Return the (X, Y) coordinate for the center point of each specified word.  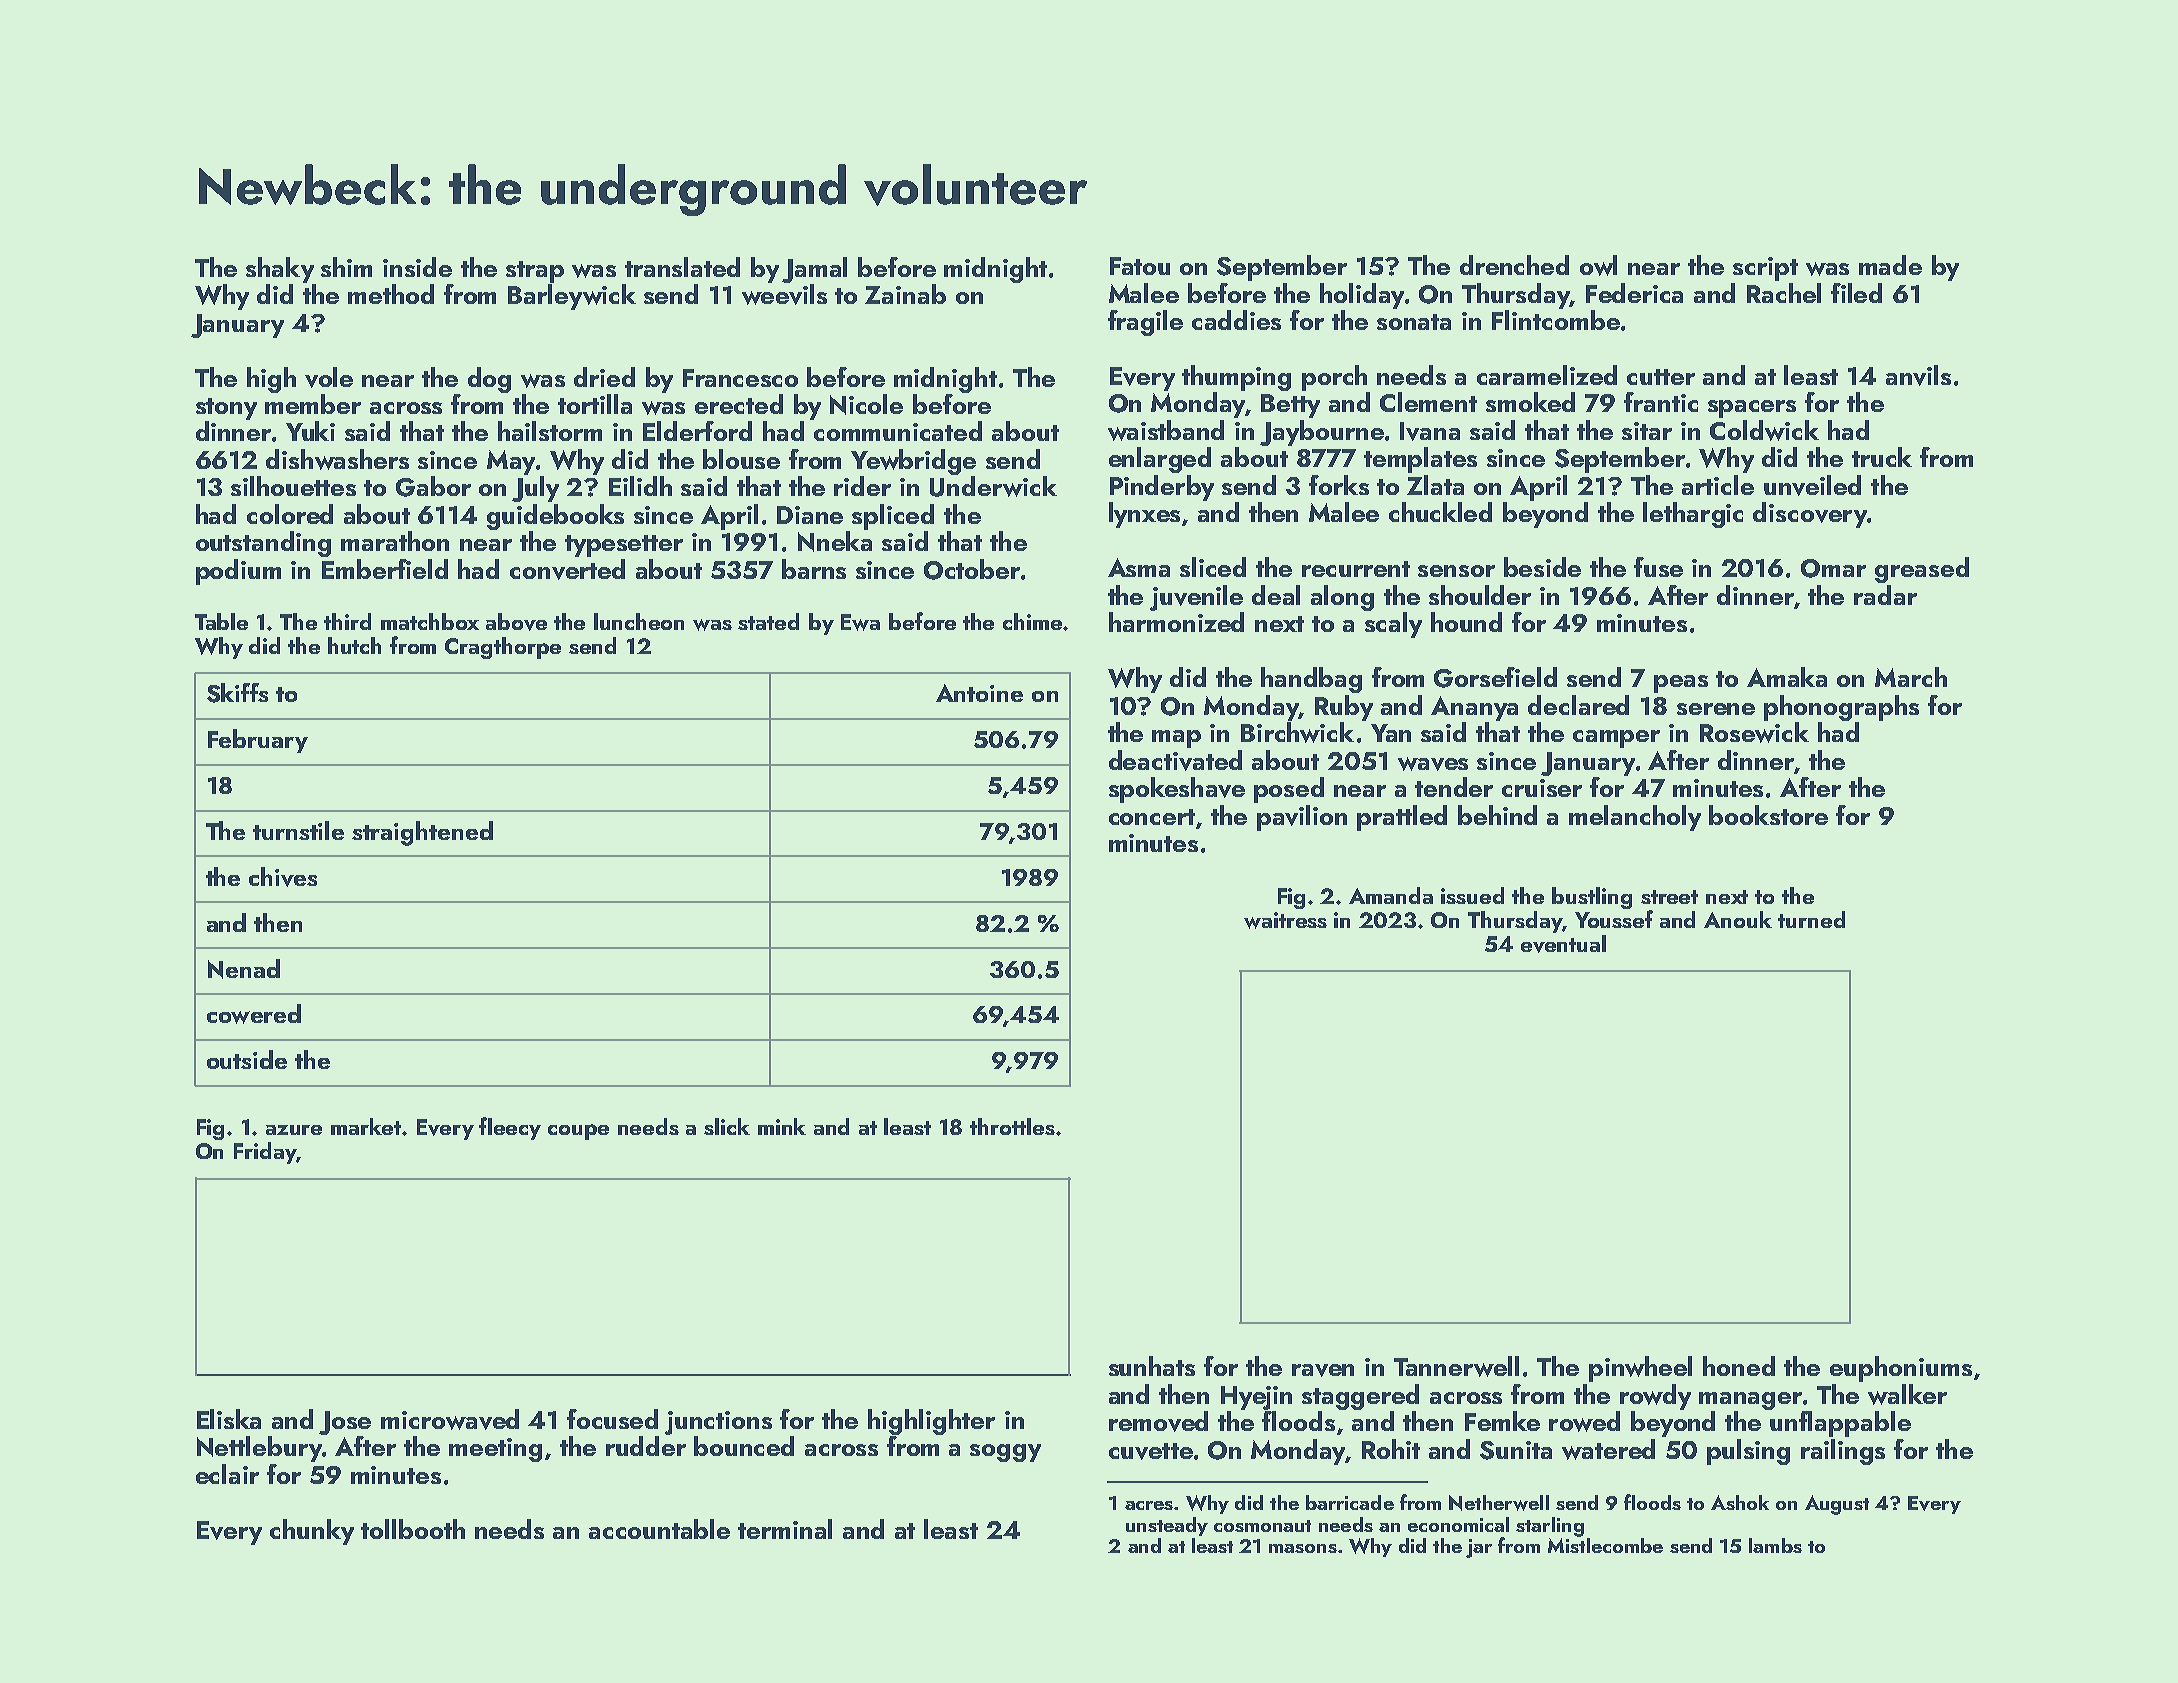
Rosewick (1754, 732)
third (347, 621)
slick (727, 1126)
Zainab (905, 294)
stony (226, 409)
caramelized (1547, 375)
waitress (1285, 920)
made (1890, 265)
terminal (785, 1529)
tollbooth (413, 1529)
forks (1339, 485)
